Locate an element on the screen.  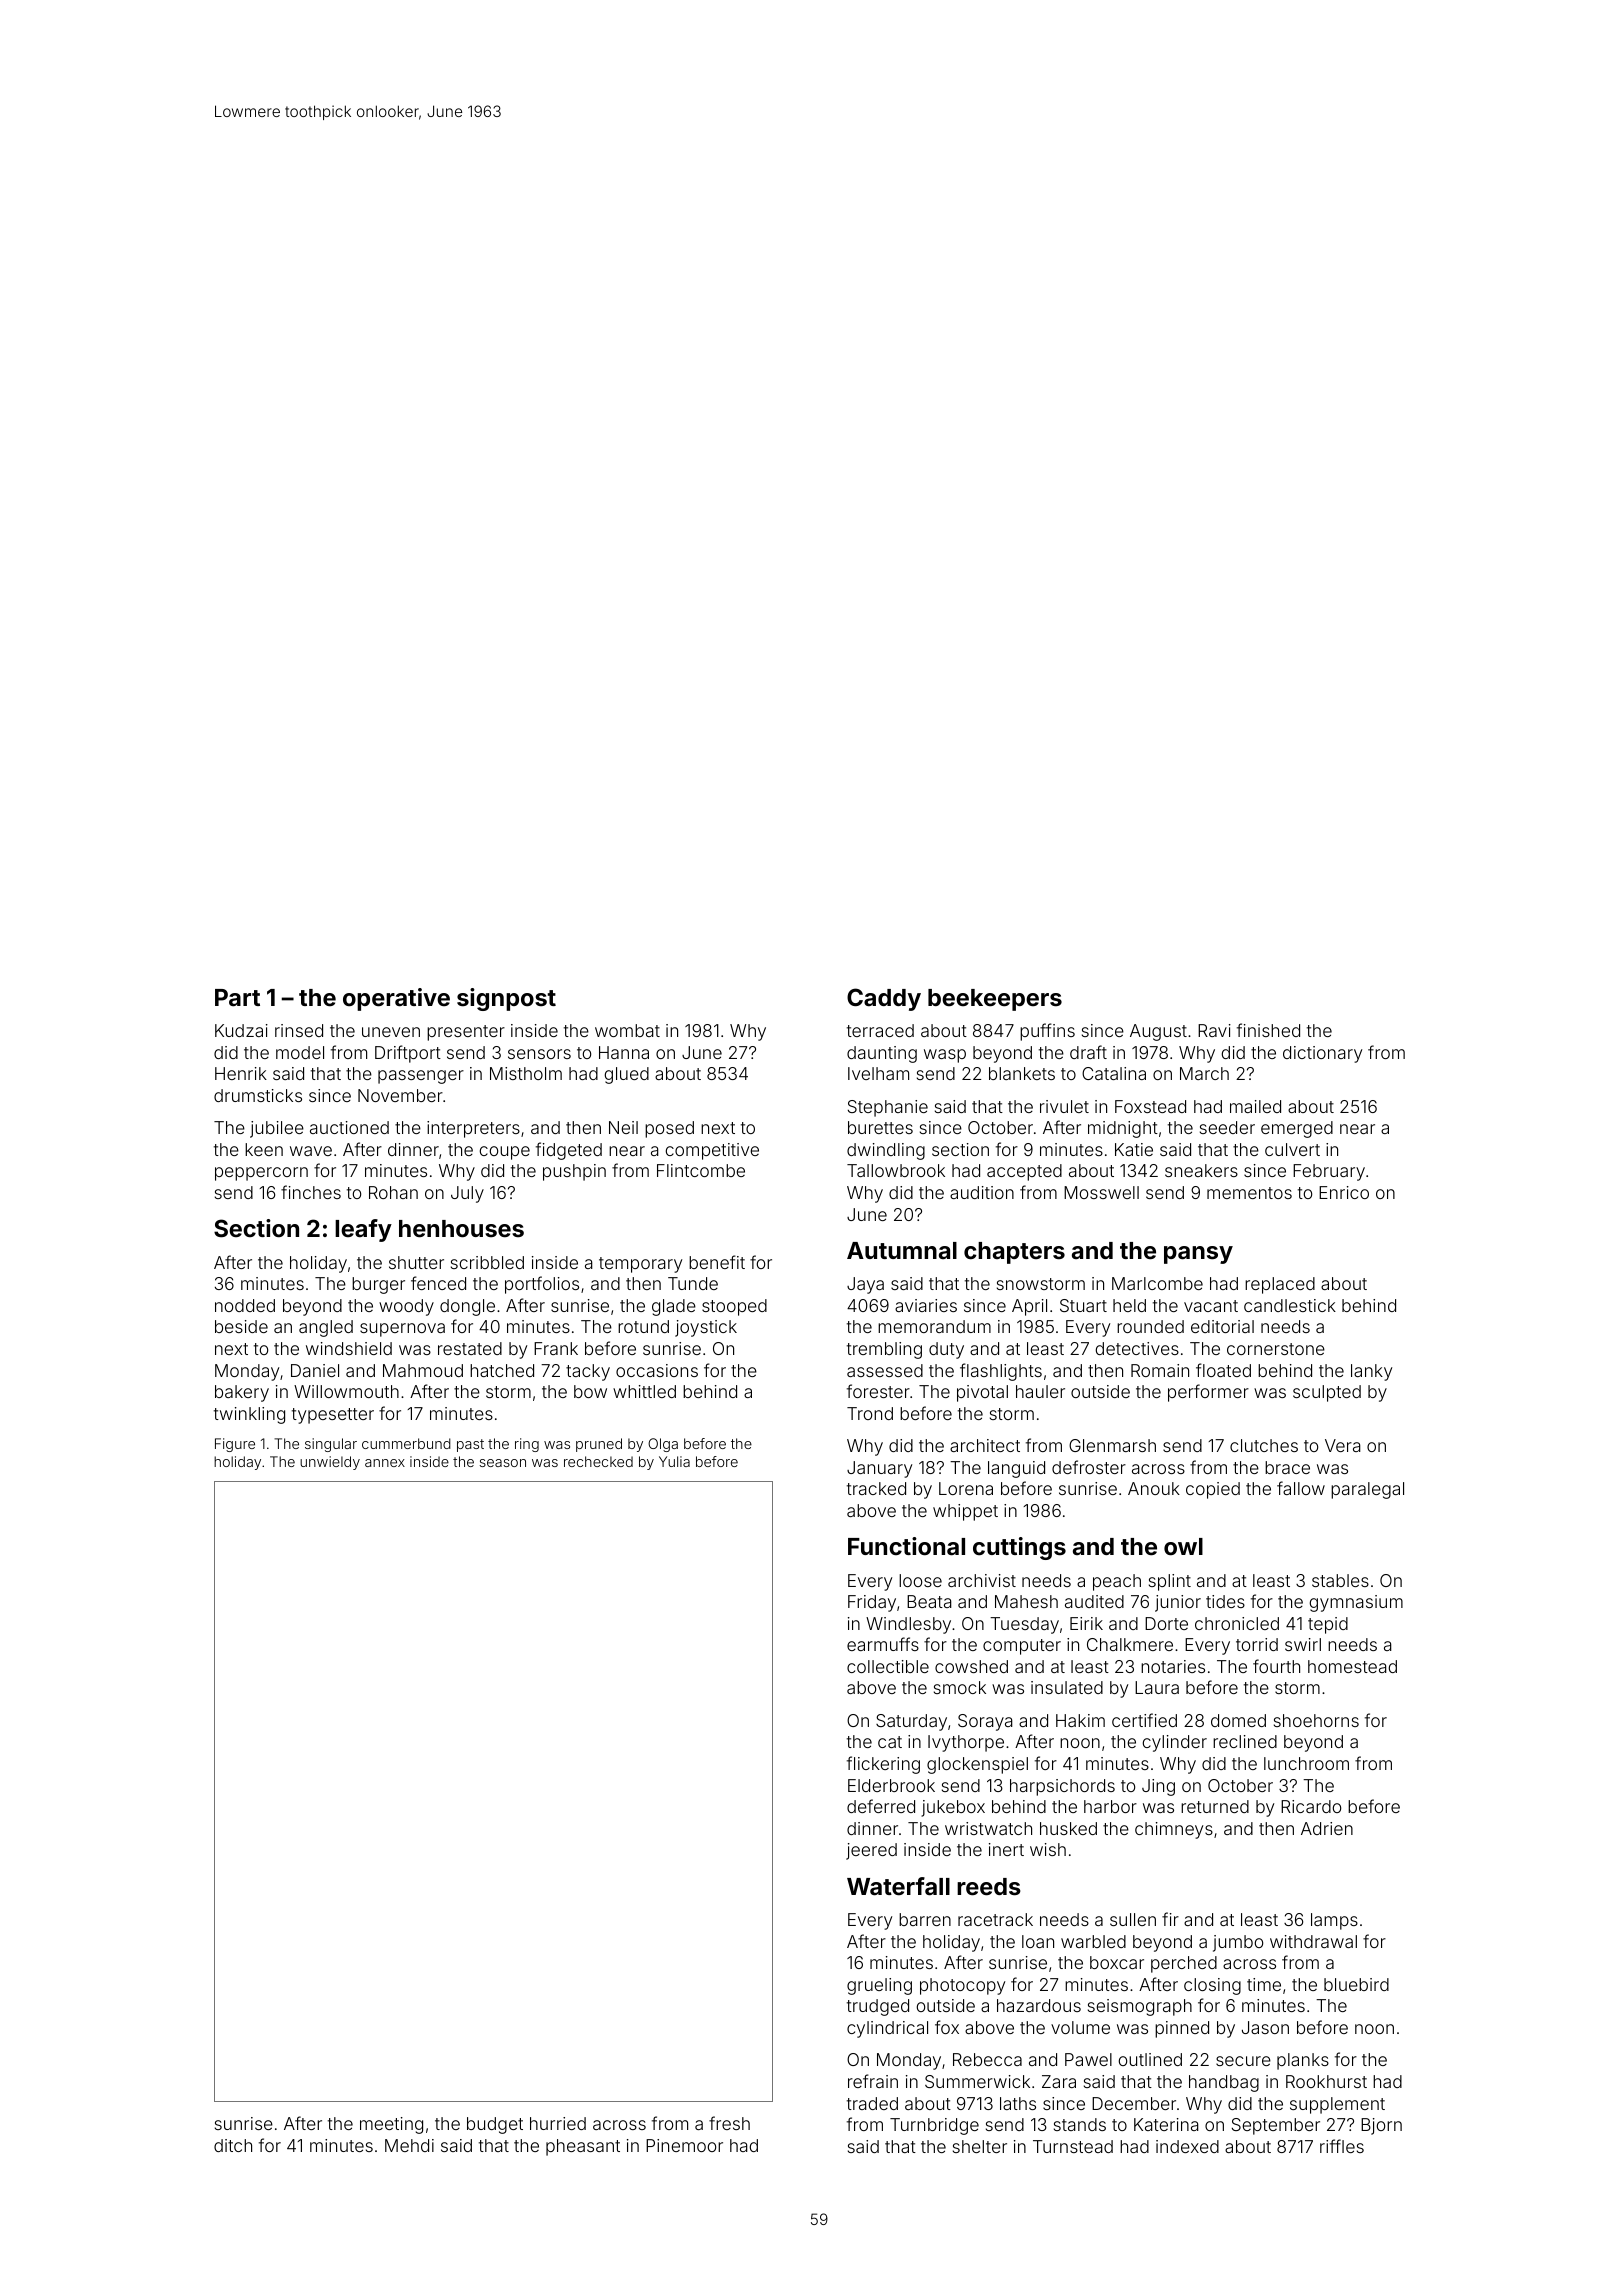
competitive is located at coordinates (712, 1151).
